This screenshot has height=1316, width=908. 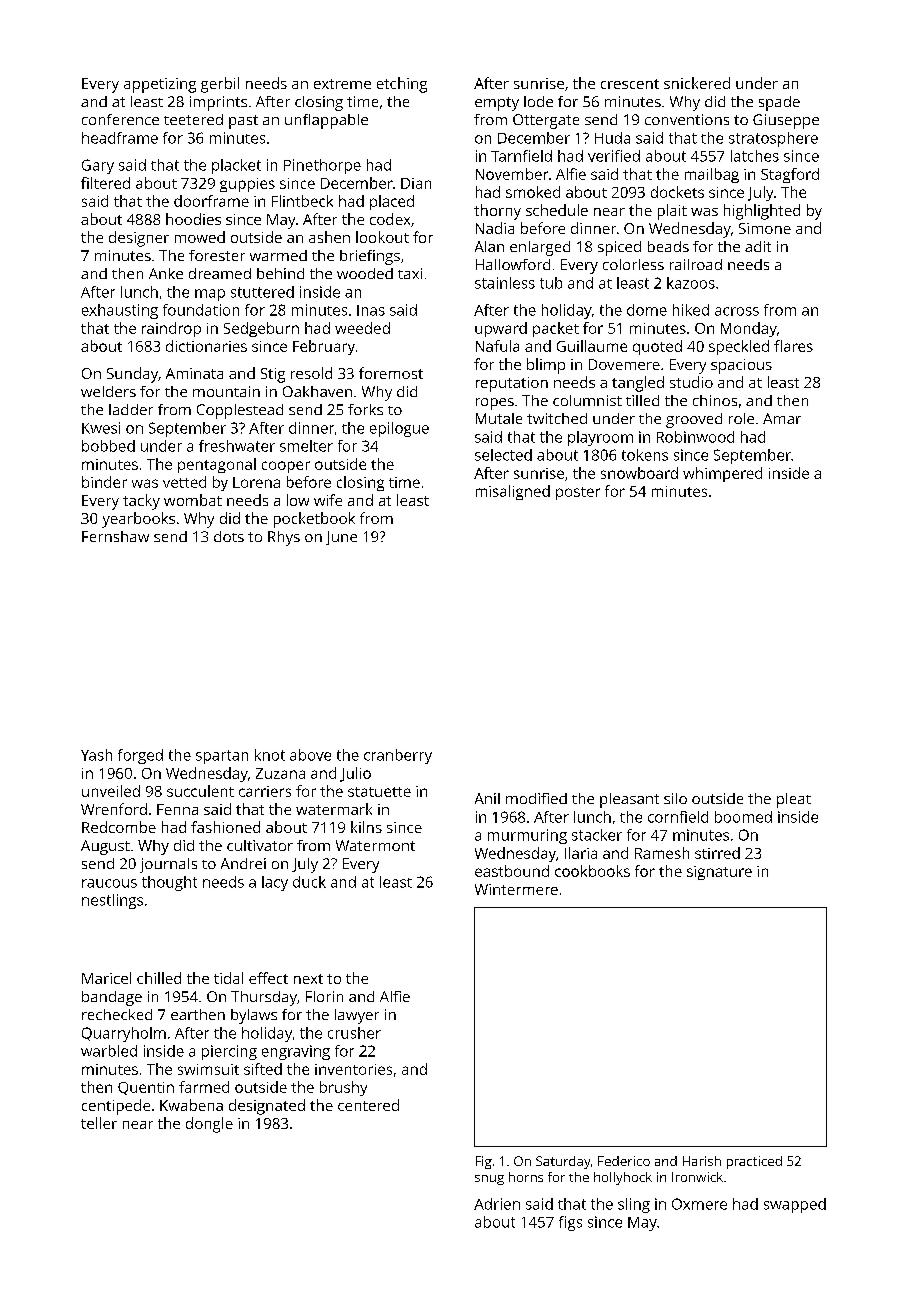 What do you see at coordinates (719, 873) in the screenshot?
I see `signature` at bounding box center [719, 873].
